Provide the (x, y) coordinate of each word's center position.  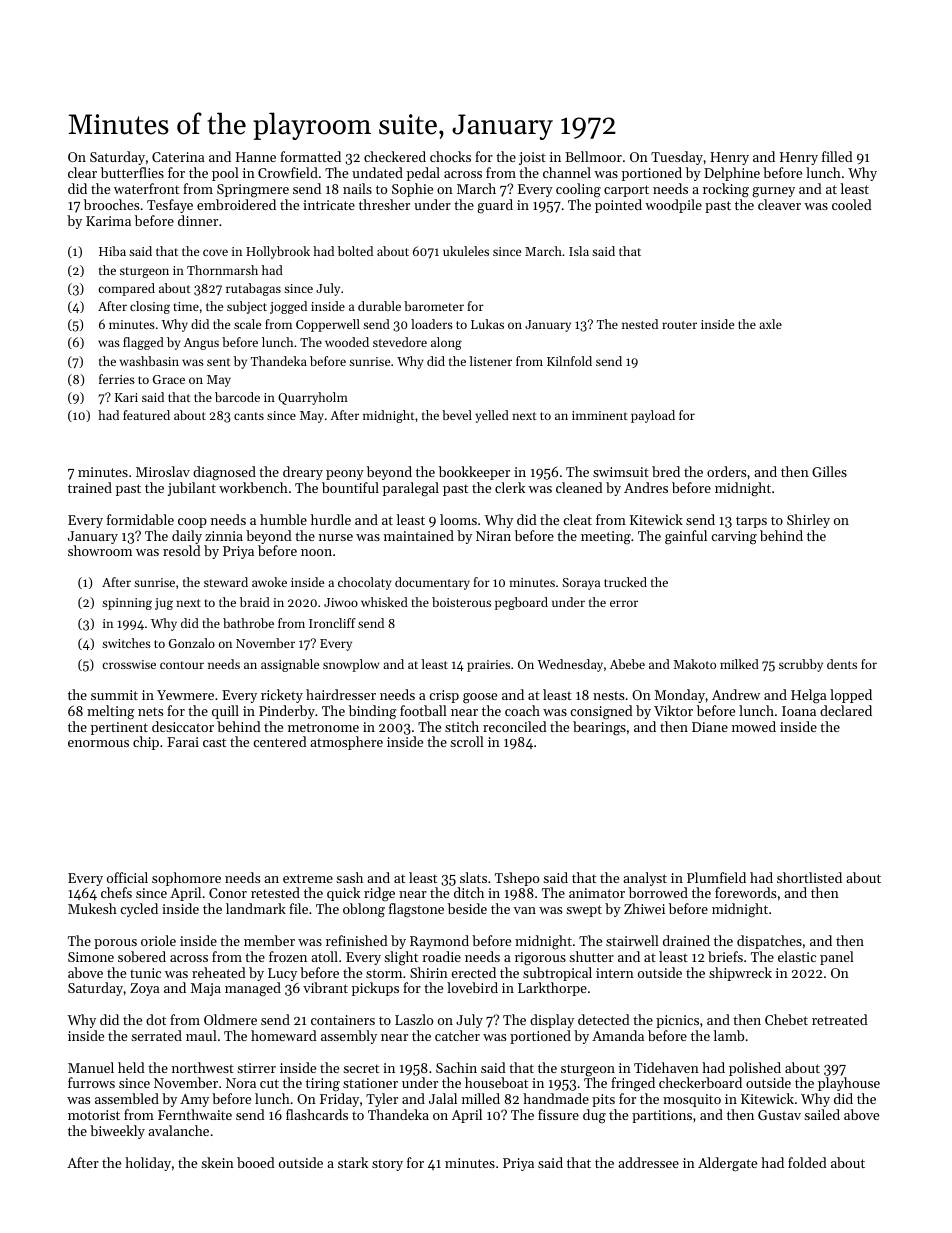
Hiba (112, 251)
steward (226, 582)
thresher (384, 204)
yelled (492, 416)
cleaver (779, 204)
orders (726, 471)
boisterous (461, 602)
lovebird (472, 987)
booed (256, 1162)
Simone (91, 957)
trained (90, 487)
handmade (556, 1098)
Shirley (808, 521)
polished (755, 1069)
